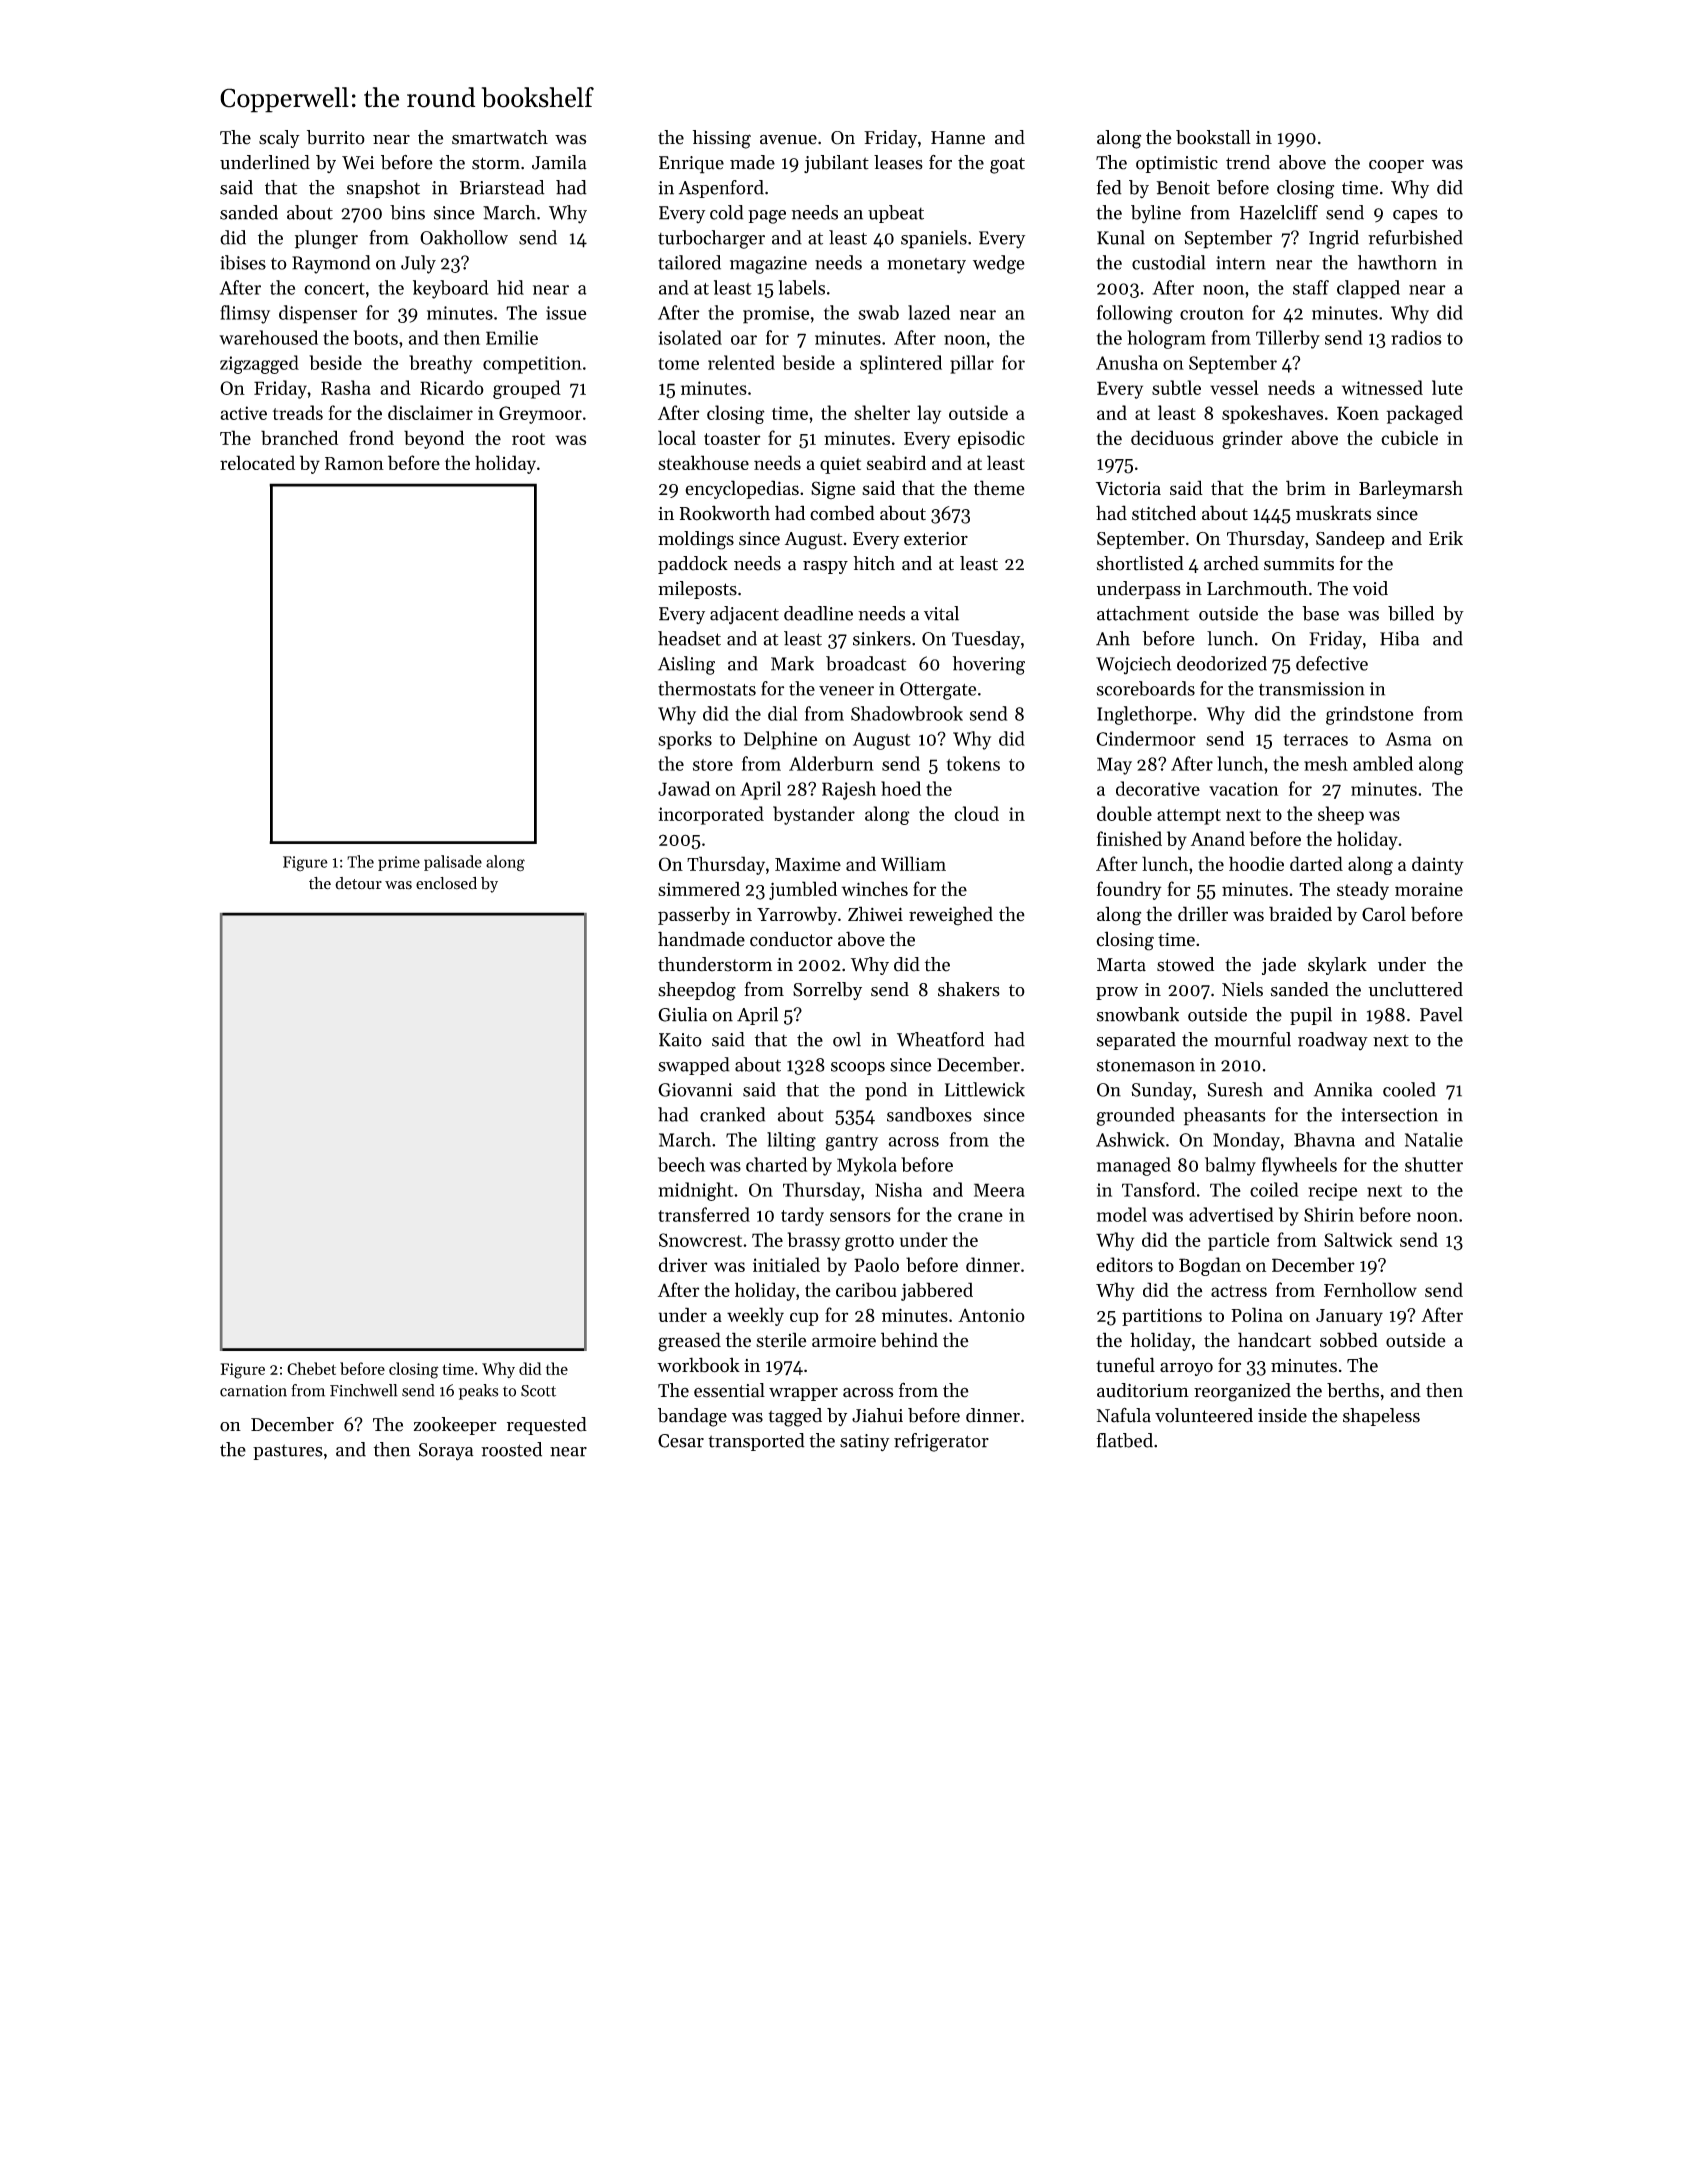  I want to click on hissing, so click(722, 139).
